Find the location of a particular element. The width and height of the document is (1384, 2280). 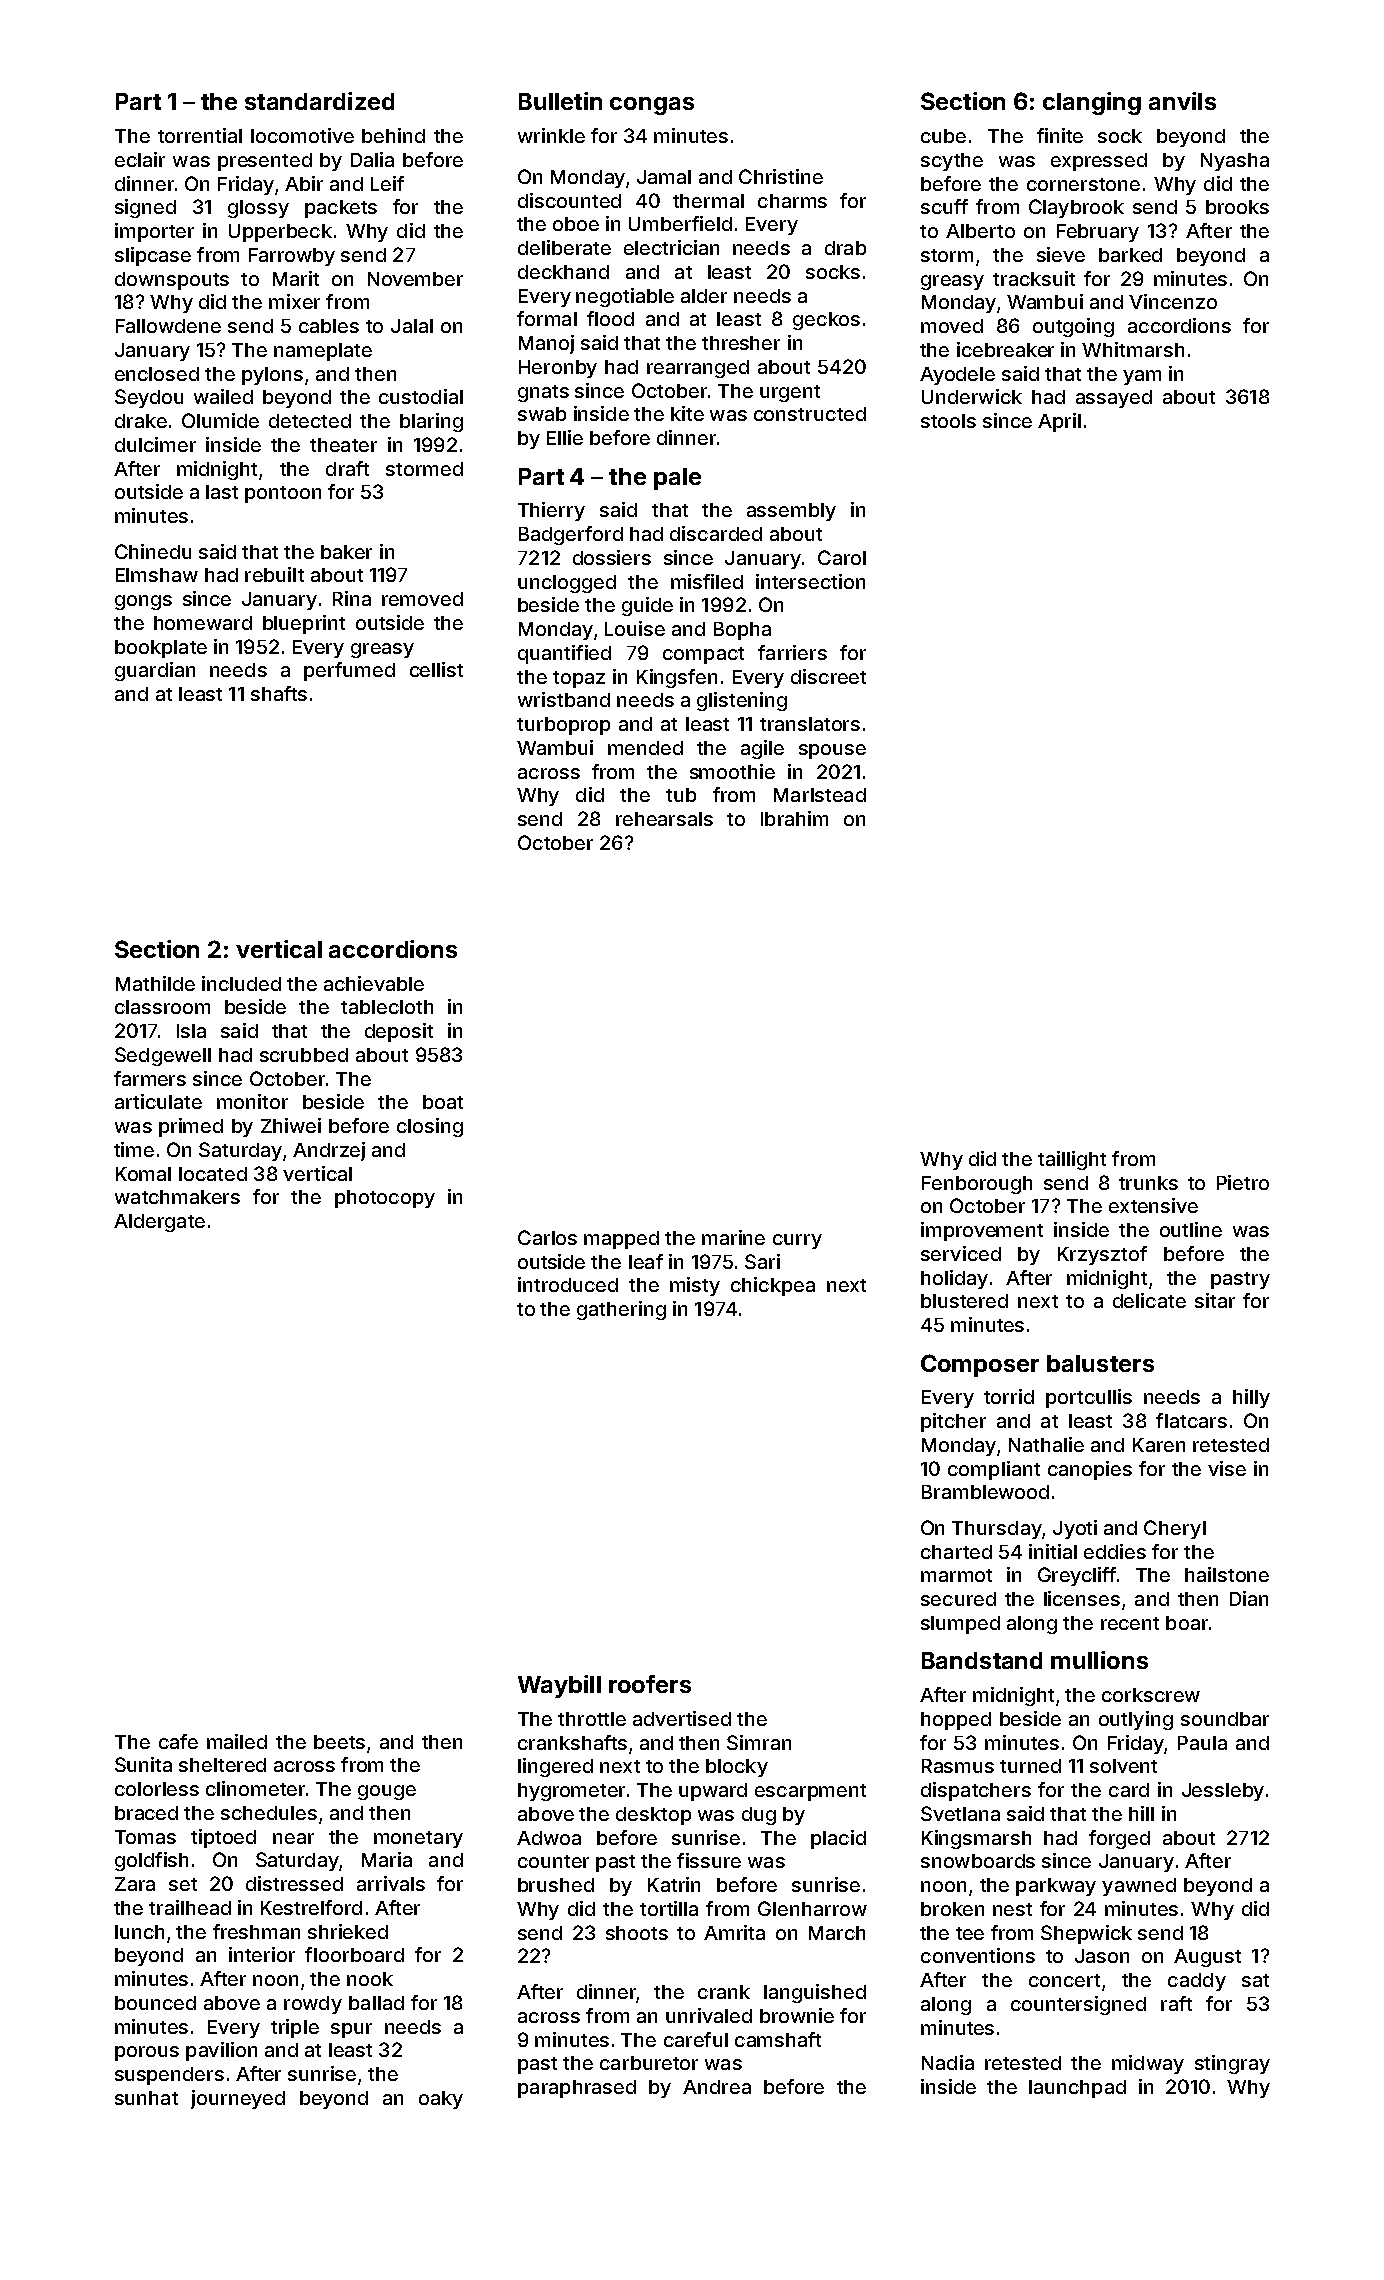

April is located at coordinates (1059, 422).
